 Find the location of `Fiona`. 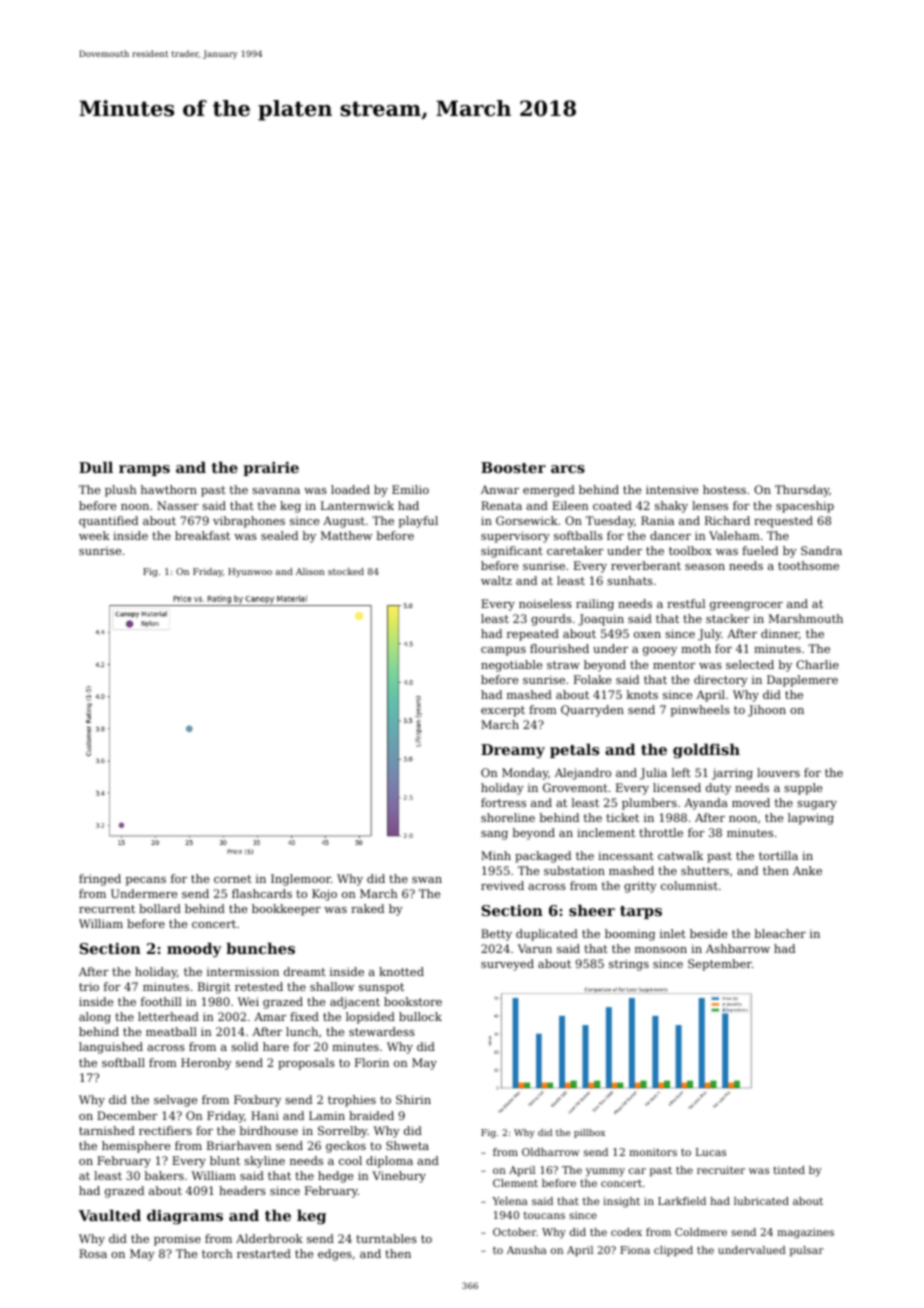

Fiona is located at coordinates (635, 1250).
